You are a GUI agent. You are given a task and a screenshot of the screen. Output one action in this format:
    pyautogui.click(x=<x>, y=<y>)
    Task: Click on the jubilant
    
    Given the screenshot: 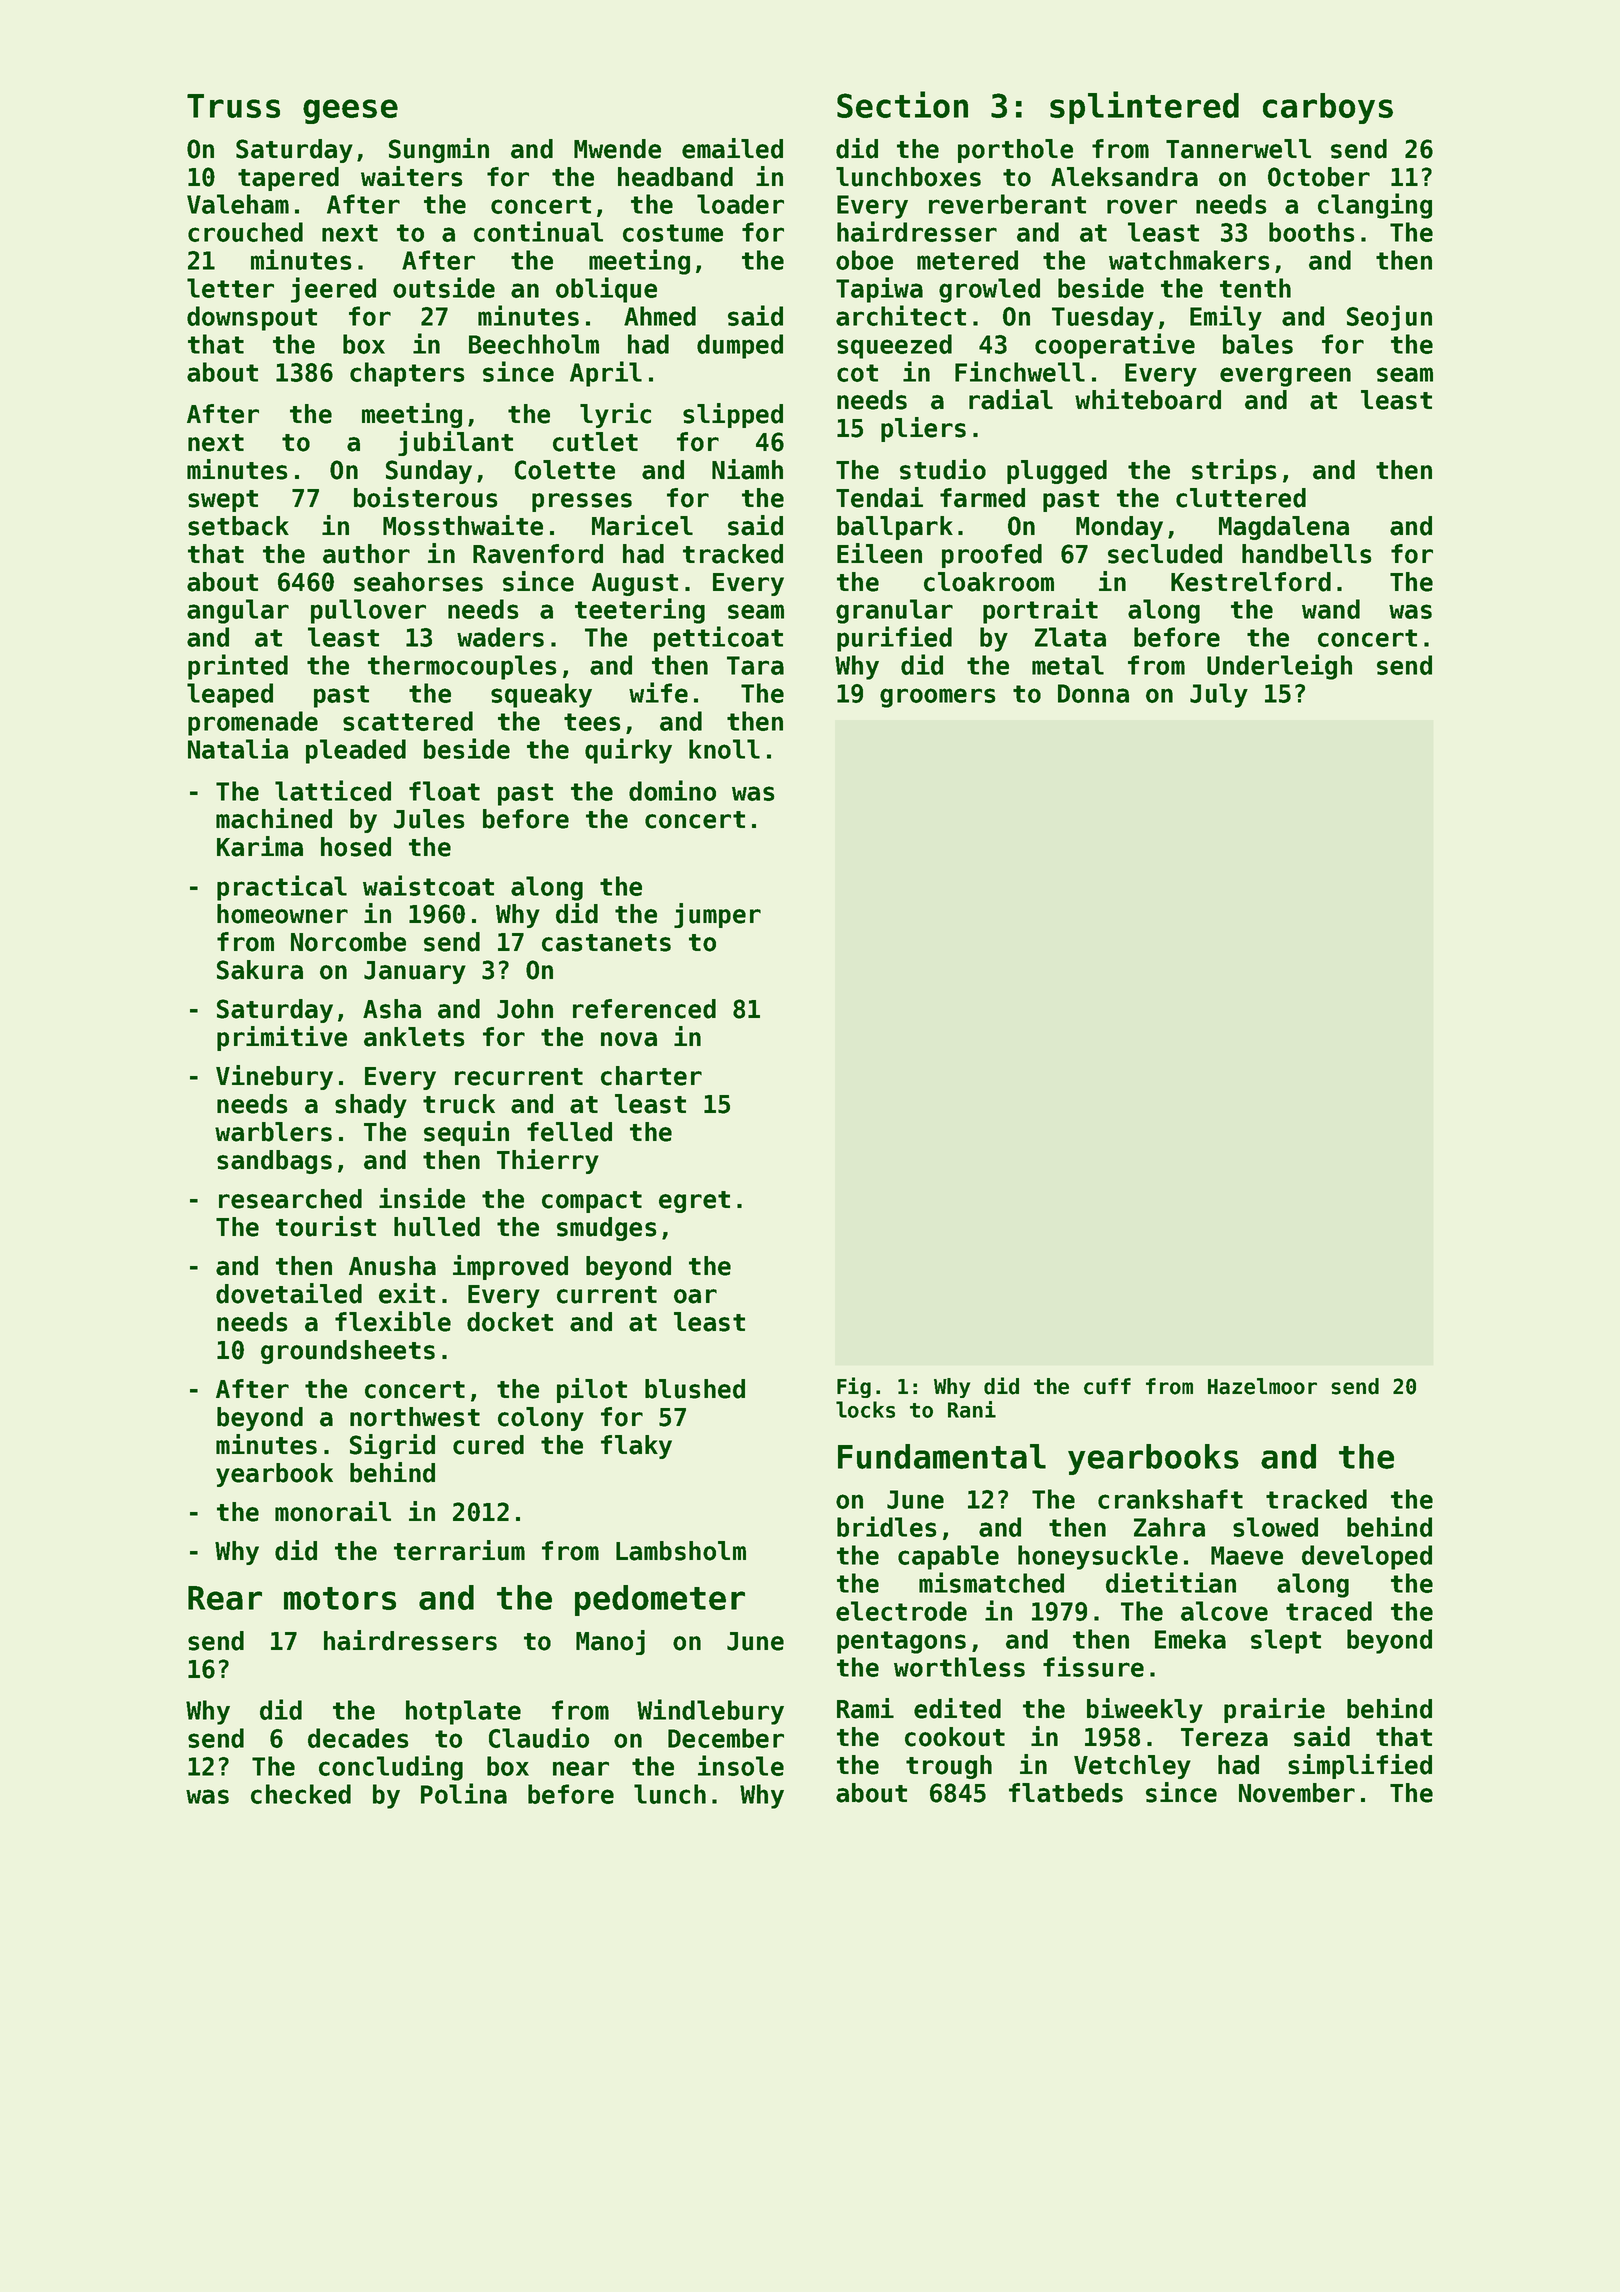 What is the action you would take?
    pyautogui.click(x=455, y=443)
